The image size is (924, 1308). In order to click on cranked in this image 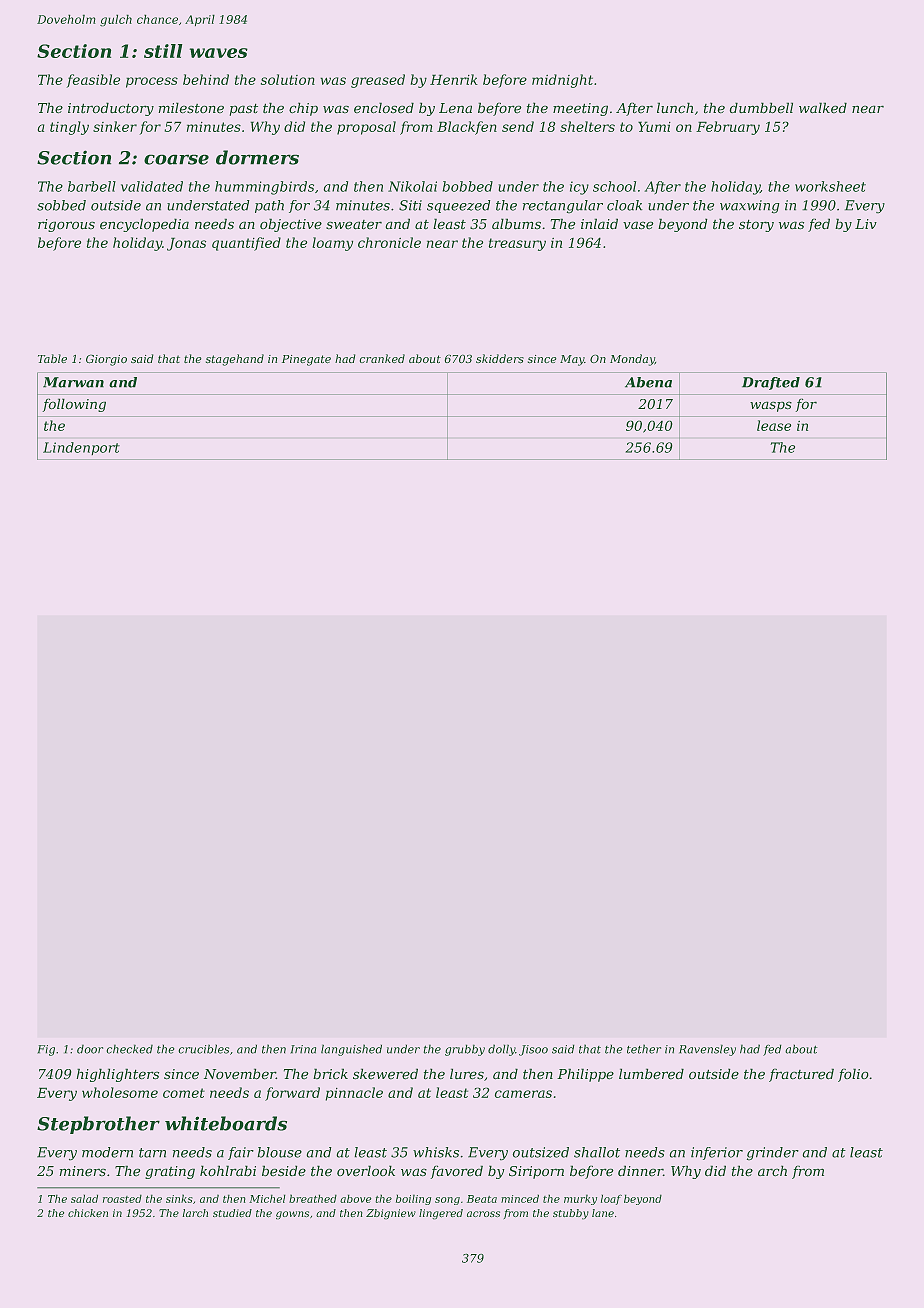, I will do `click(382, 358)`.
